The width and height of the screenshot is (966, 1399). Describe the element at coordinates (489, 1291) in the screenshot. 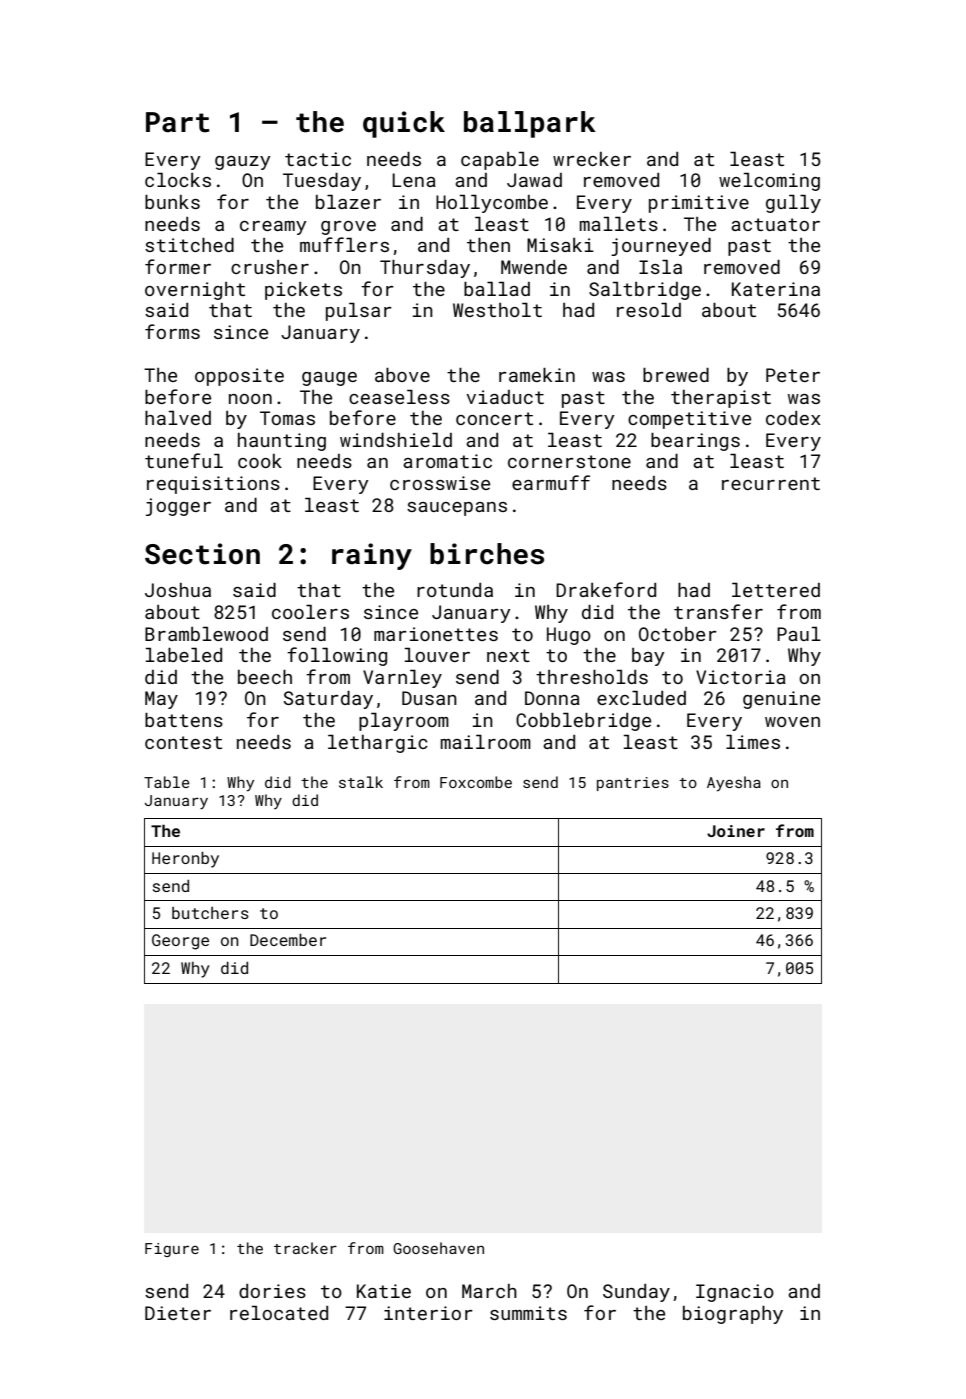

I see `March` at that location.
